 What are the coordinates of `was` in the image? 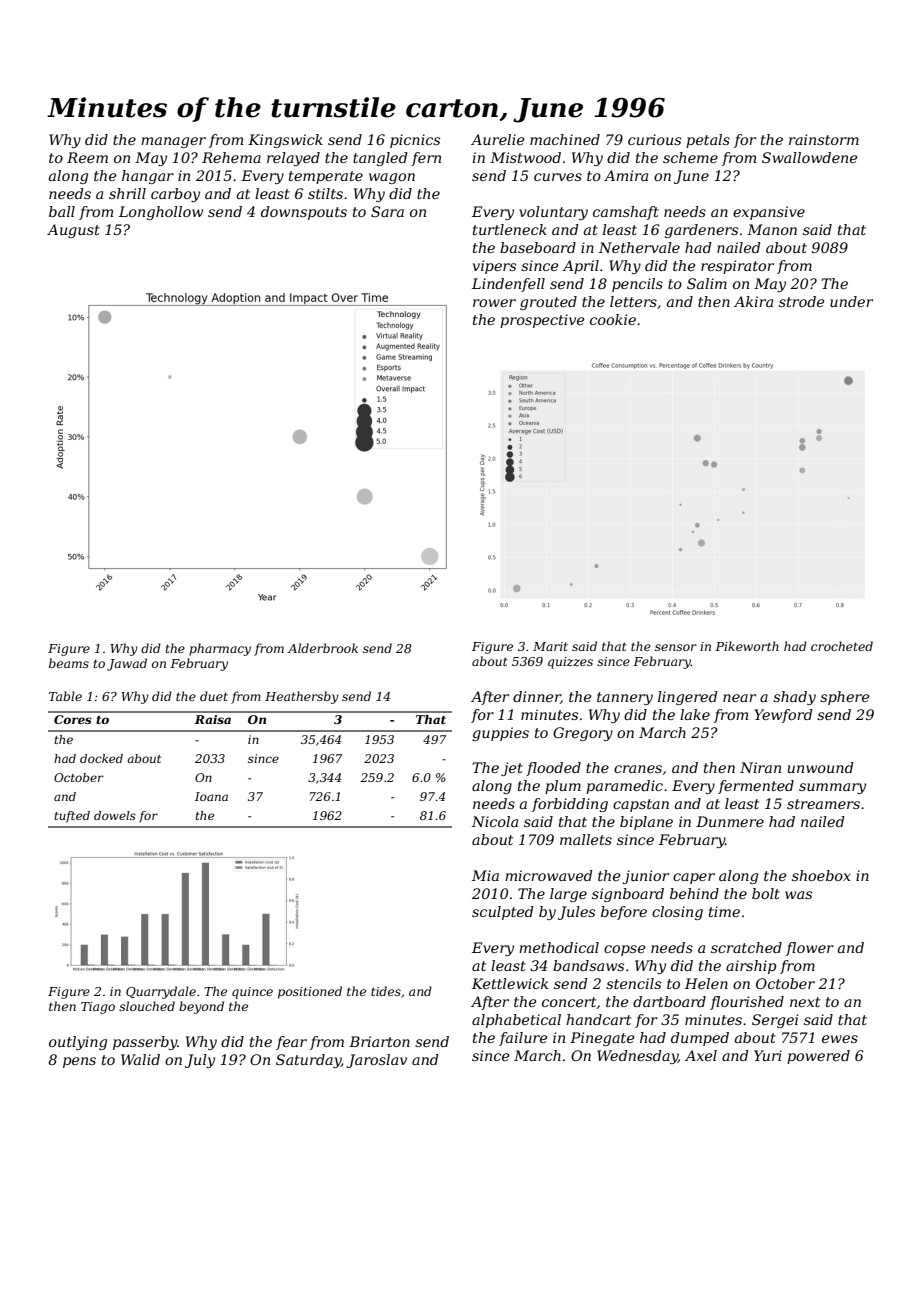 It's located at (798, 895).
